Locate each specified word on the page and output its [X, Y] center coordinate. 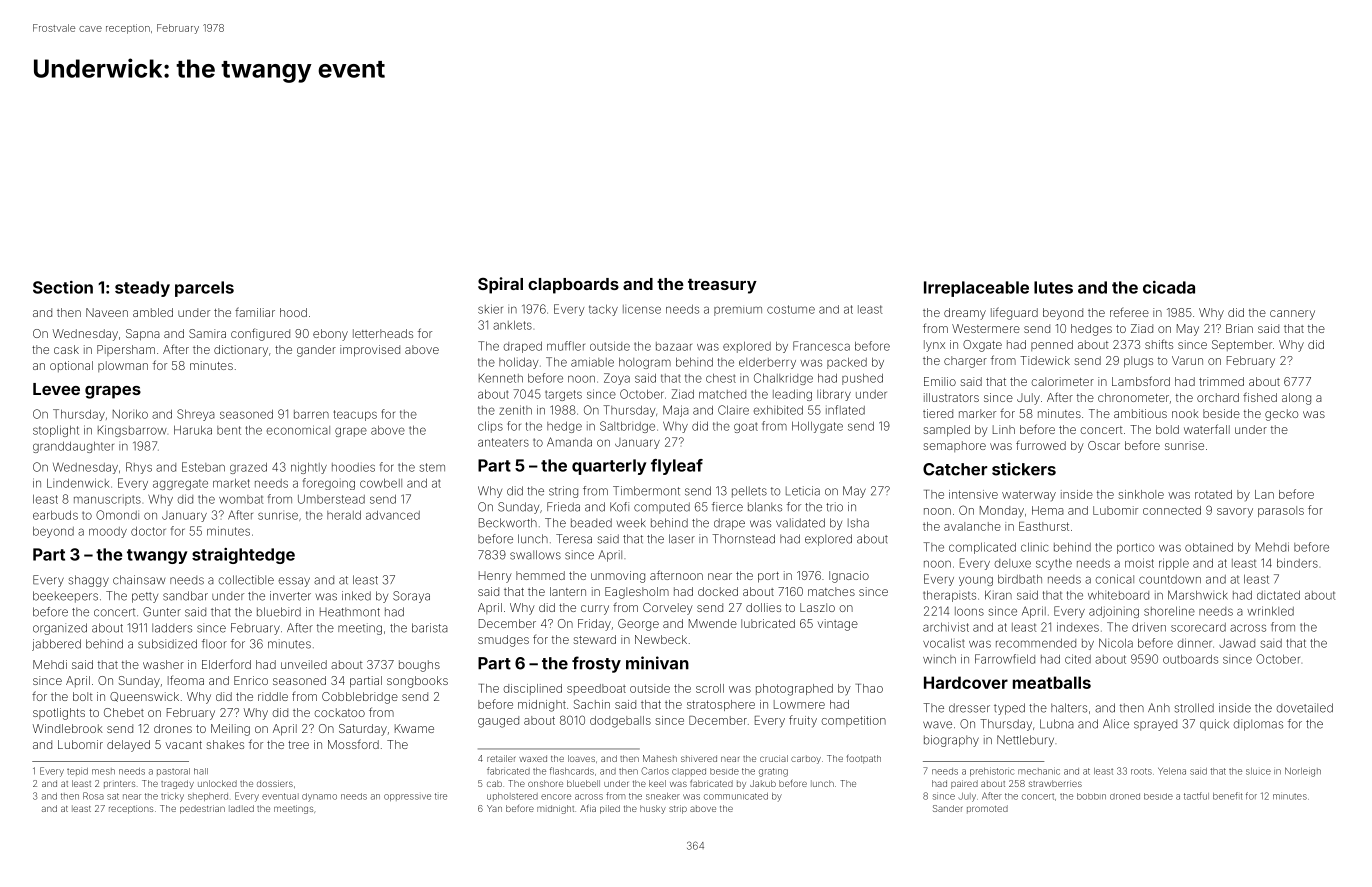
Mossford [353, 744]
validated [800, 523]
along [1296, 399]
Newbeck [661, 639]
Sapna [143, 335]
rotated [1213, 494]
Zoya [617, 379]
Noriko [130, 414]
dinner [1195, 643]
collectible [246, 580]
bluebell [583, 783]
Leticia [803, 491]
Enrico [251, 680]
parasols [1281, 511]
